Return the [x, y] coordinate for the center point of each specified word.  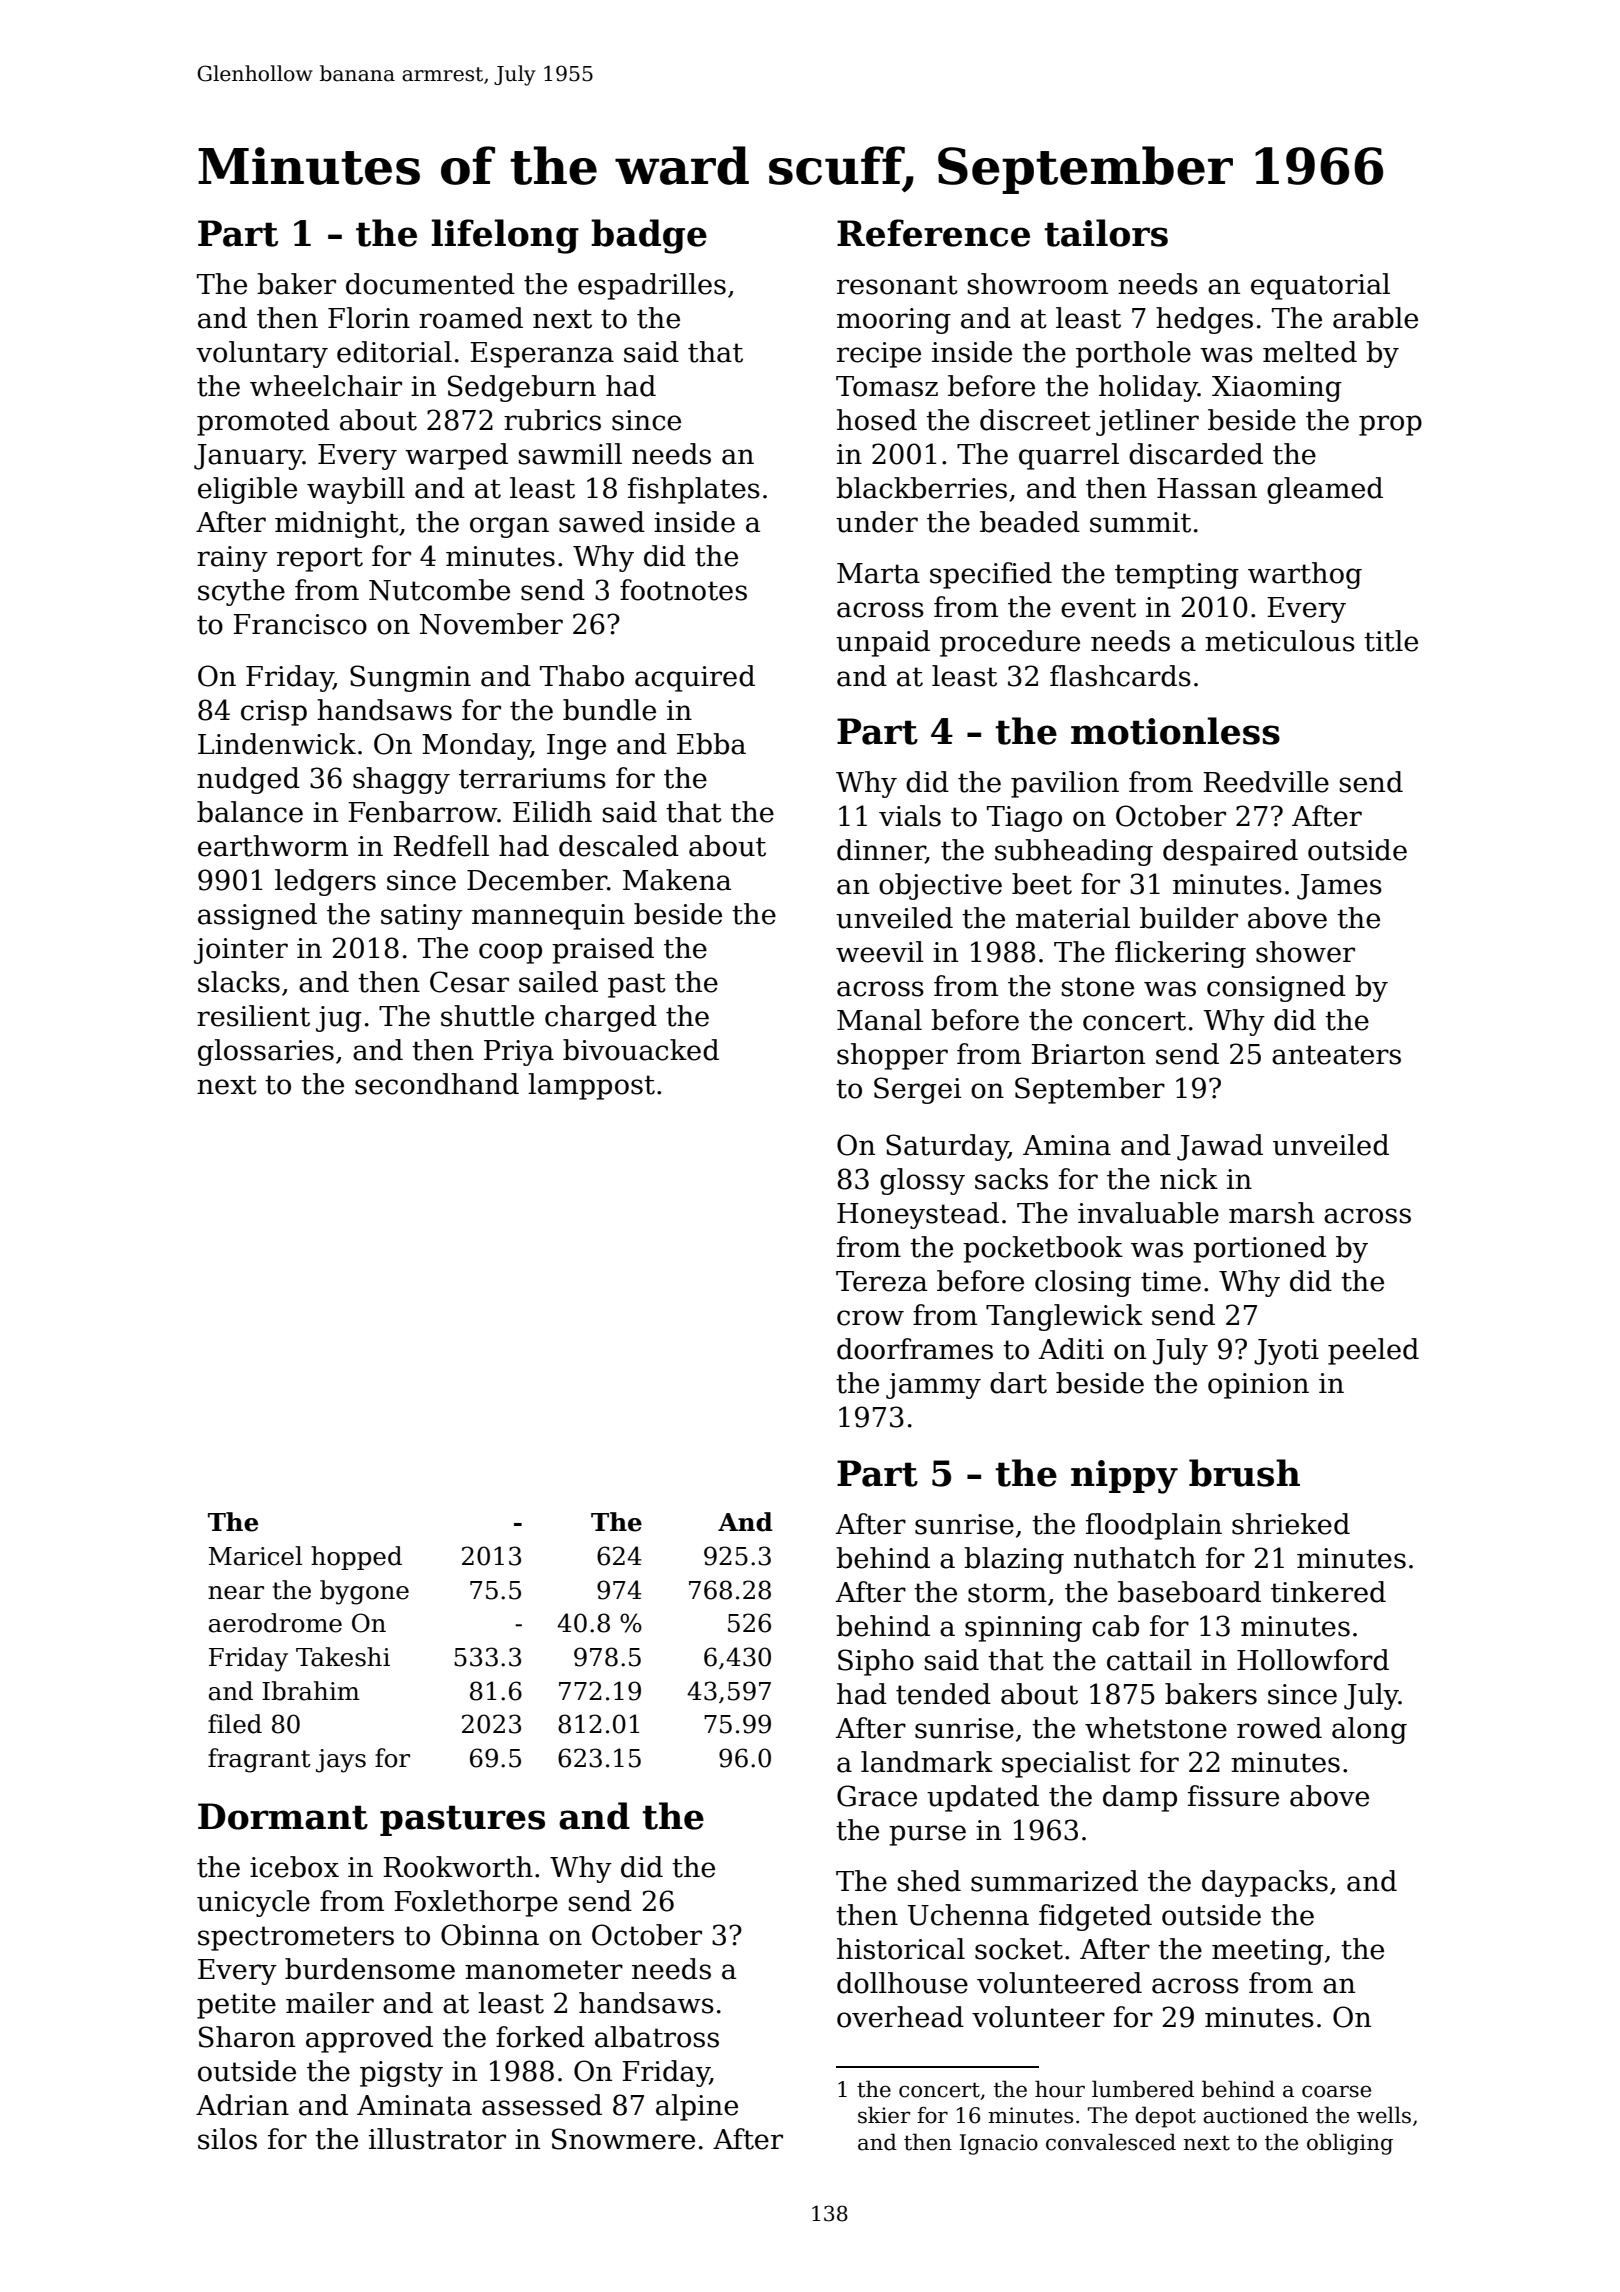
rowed [1279, 1728]
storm [1007, 1593]
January [248, 457]
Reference [933, 233]
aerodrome [275, 1623]
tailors [1106, 233]
